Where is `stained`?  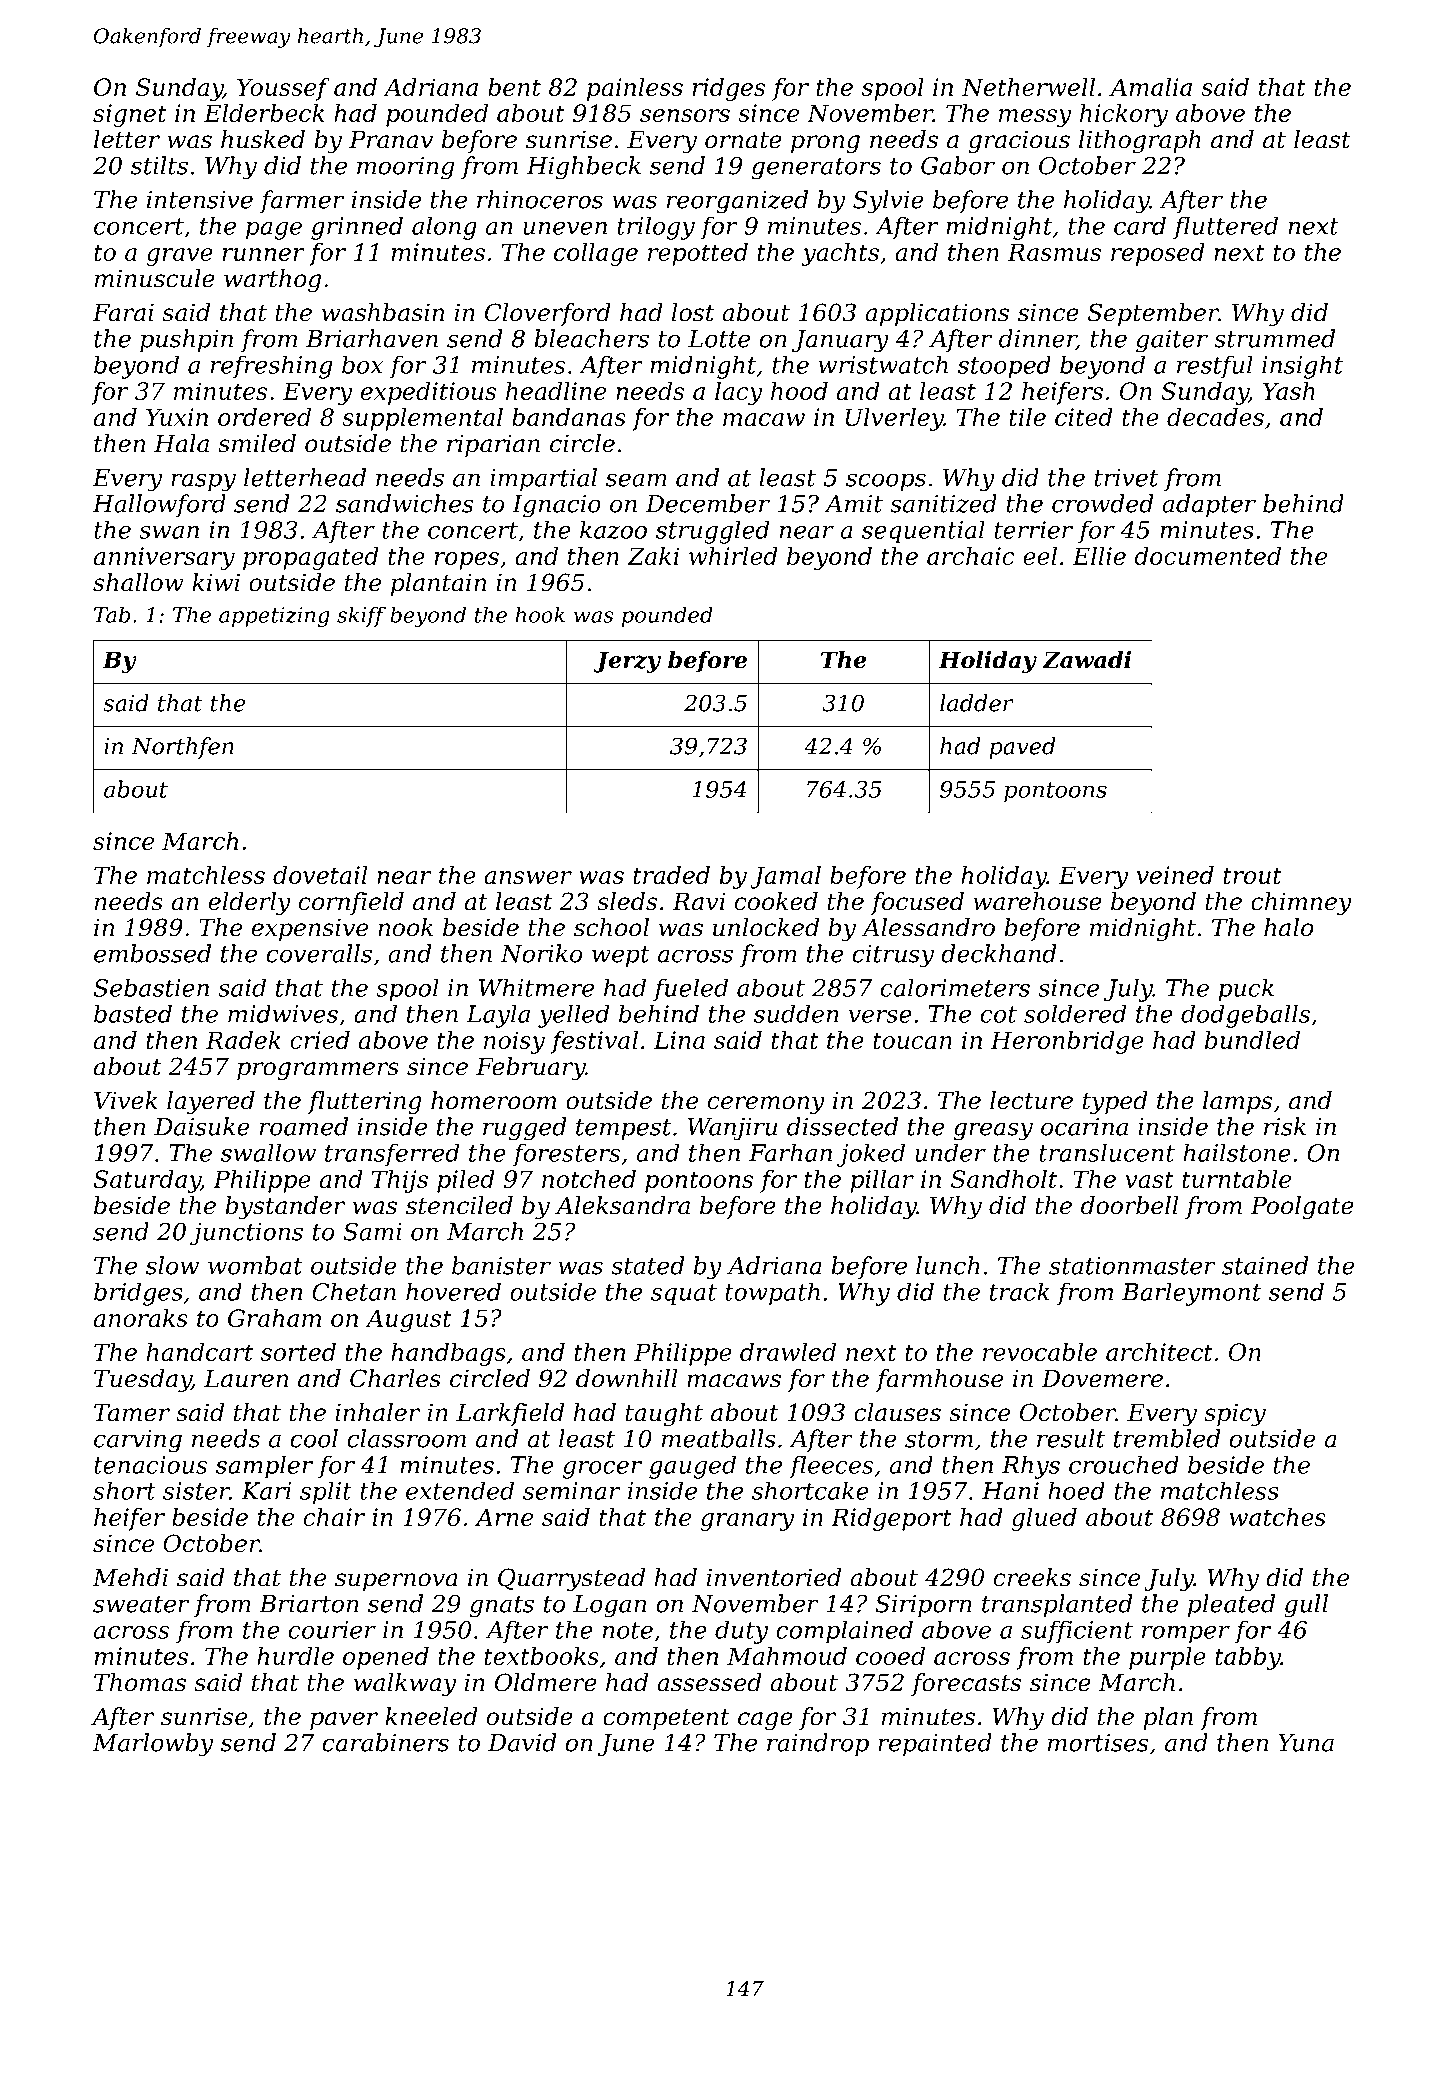
stained is located at coordinates (1265, 1265).
